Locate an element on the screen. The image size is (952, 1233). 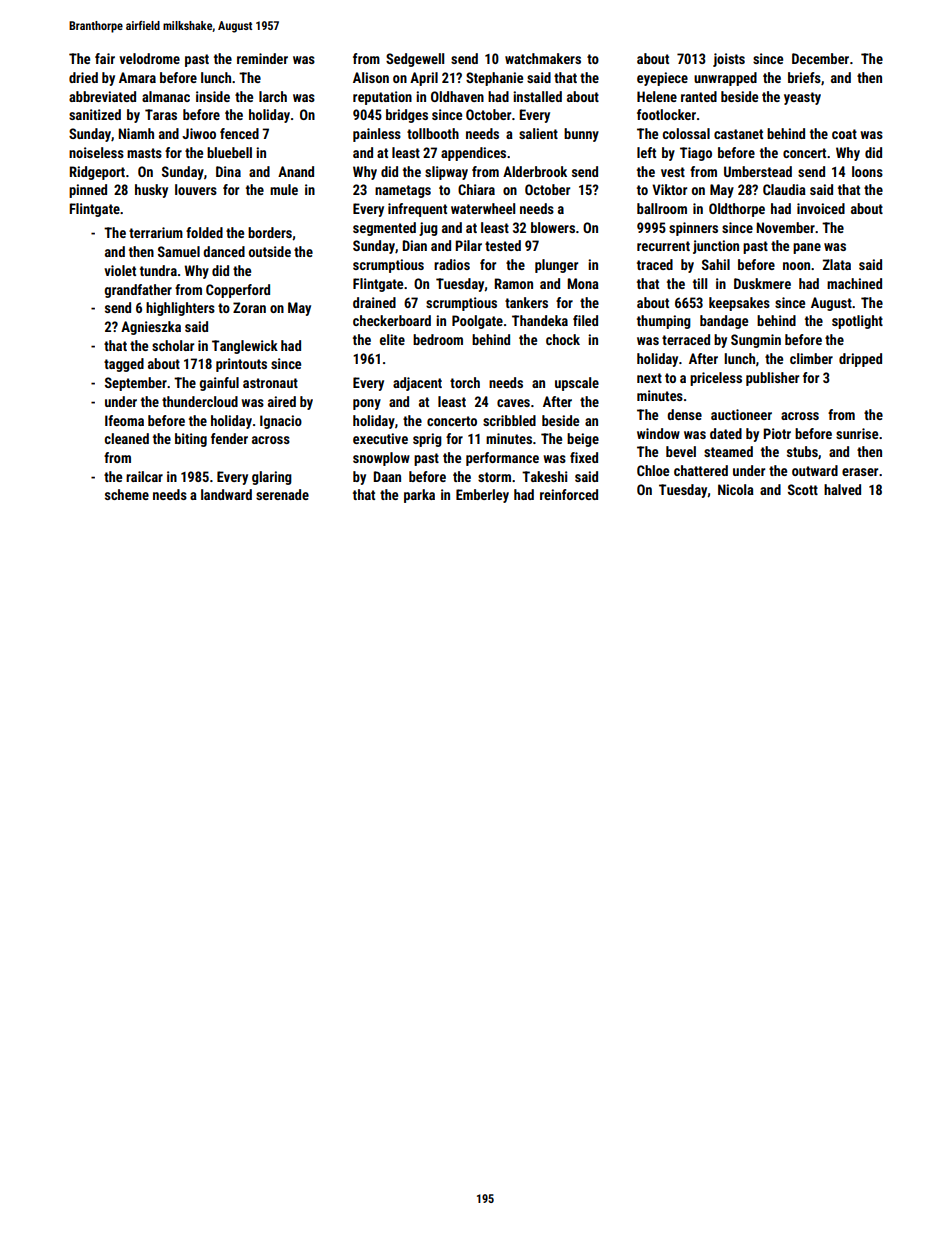
gainful is located at coordinates (219, 384).
